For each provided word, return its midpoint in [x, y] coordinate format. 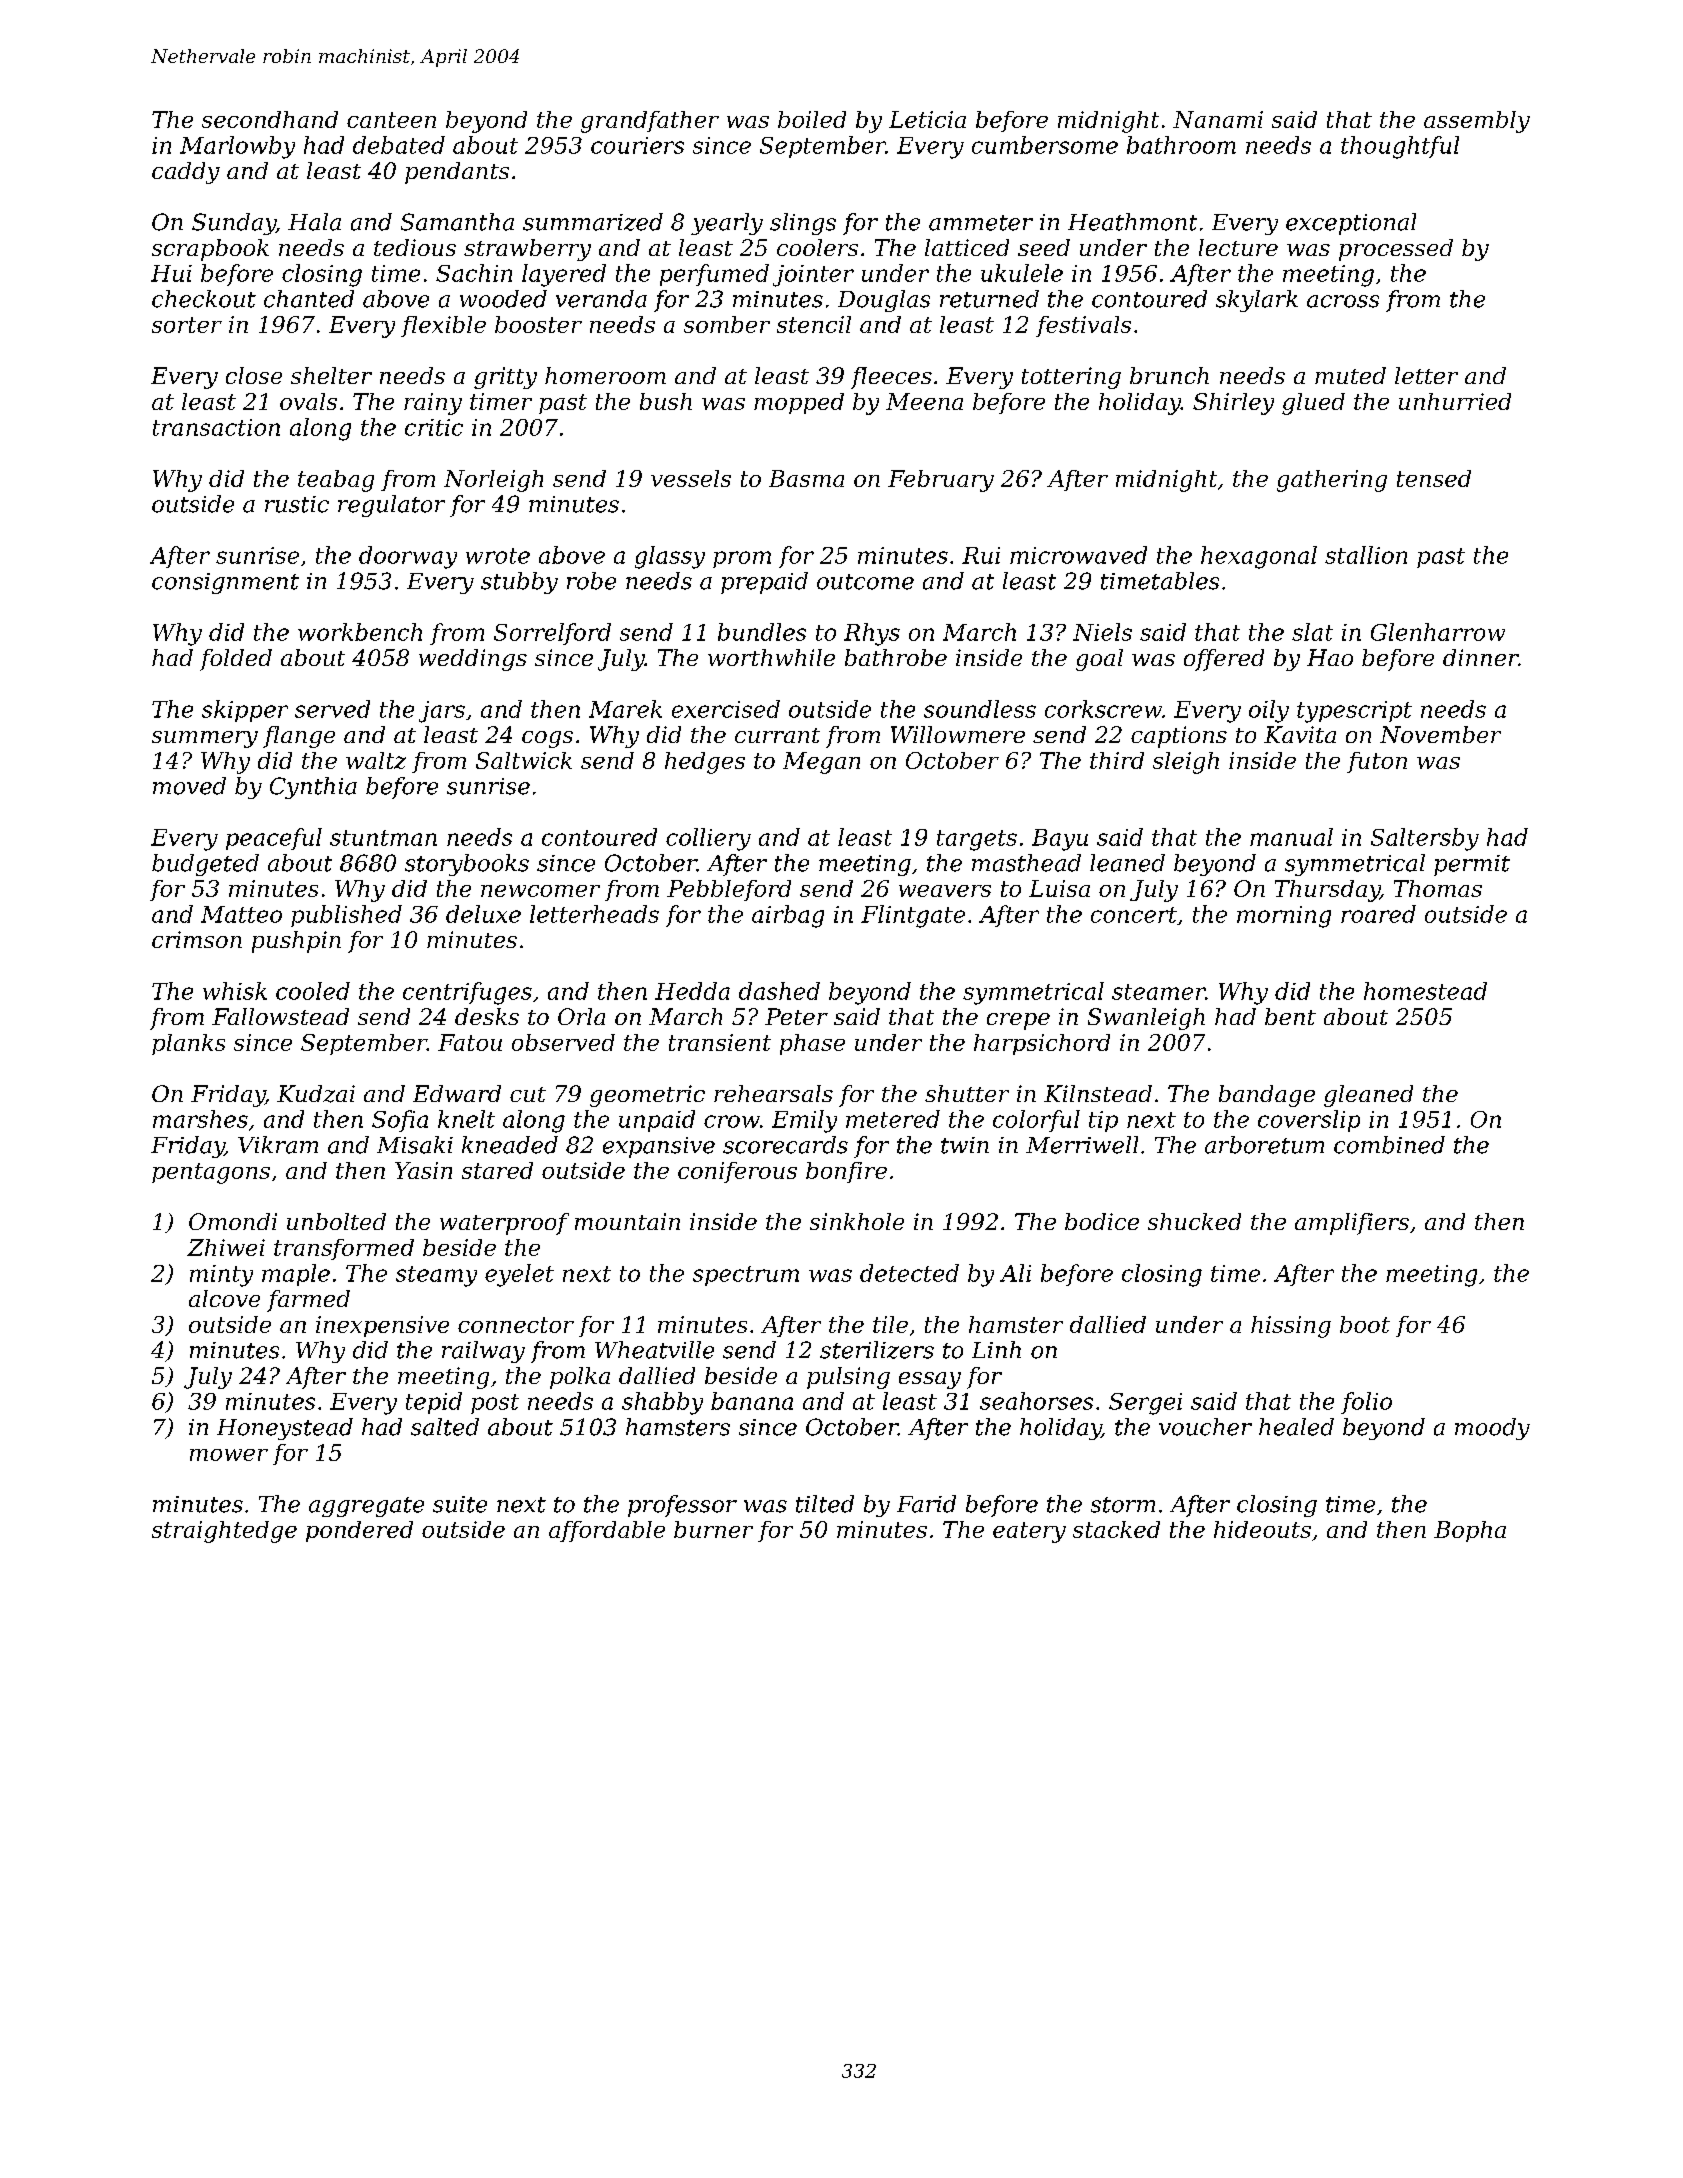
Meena [924, 401]
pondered [359, 1531]
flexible [443, 326]
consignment [225, 583]
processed [1396, 250]
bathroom [1181, 145]
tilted [825, 1504]
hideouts [1262, 1529]
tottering [1071, 378]
